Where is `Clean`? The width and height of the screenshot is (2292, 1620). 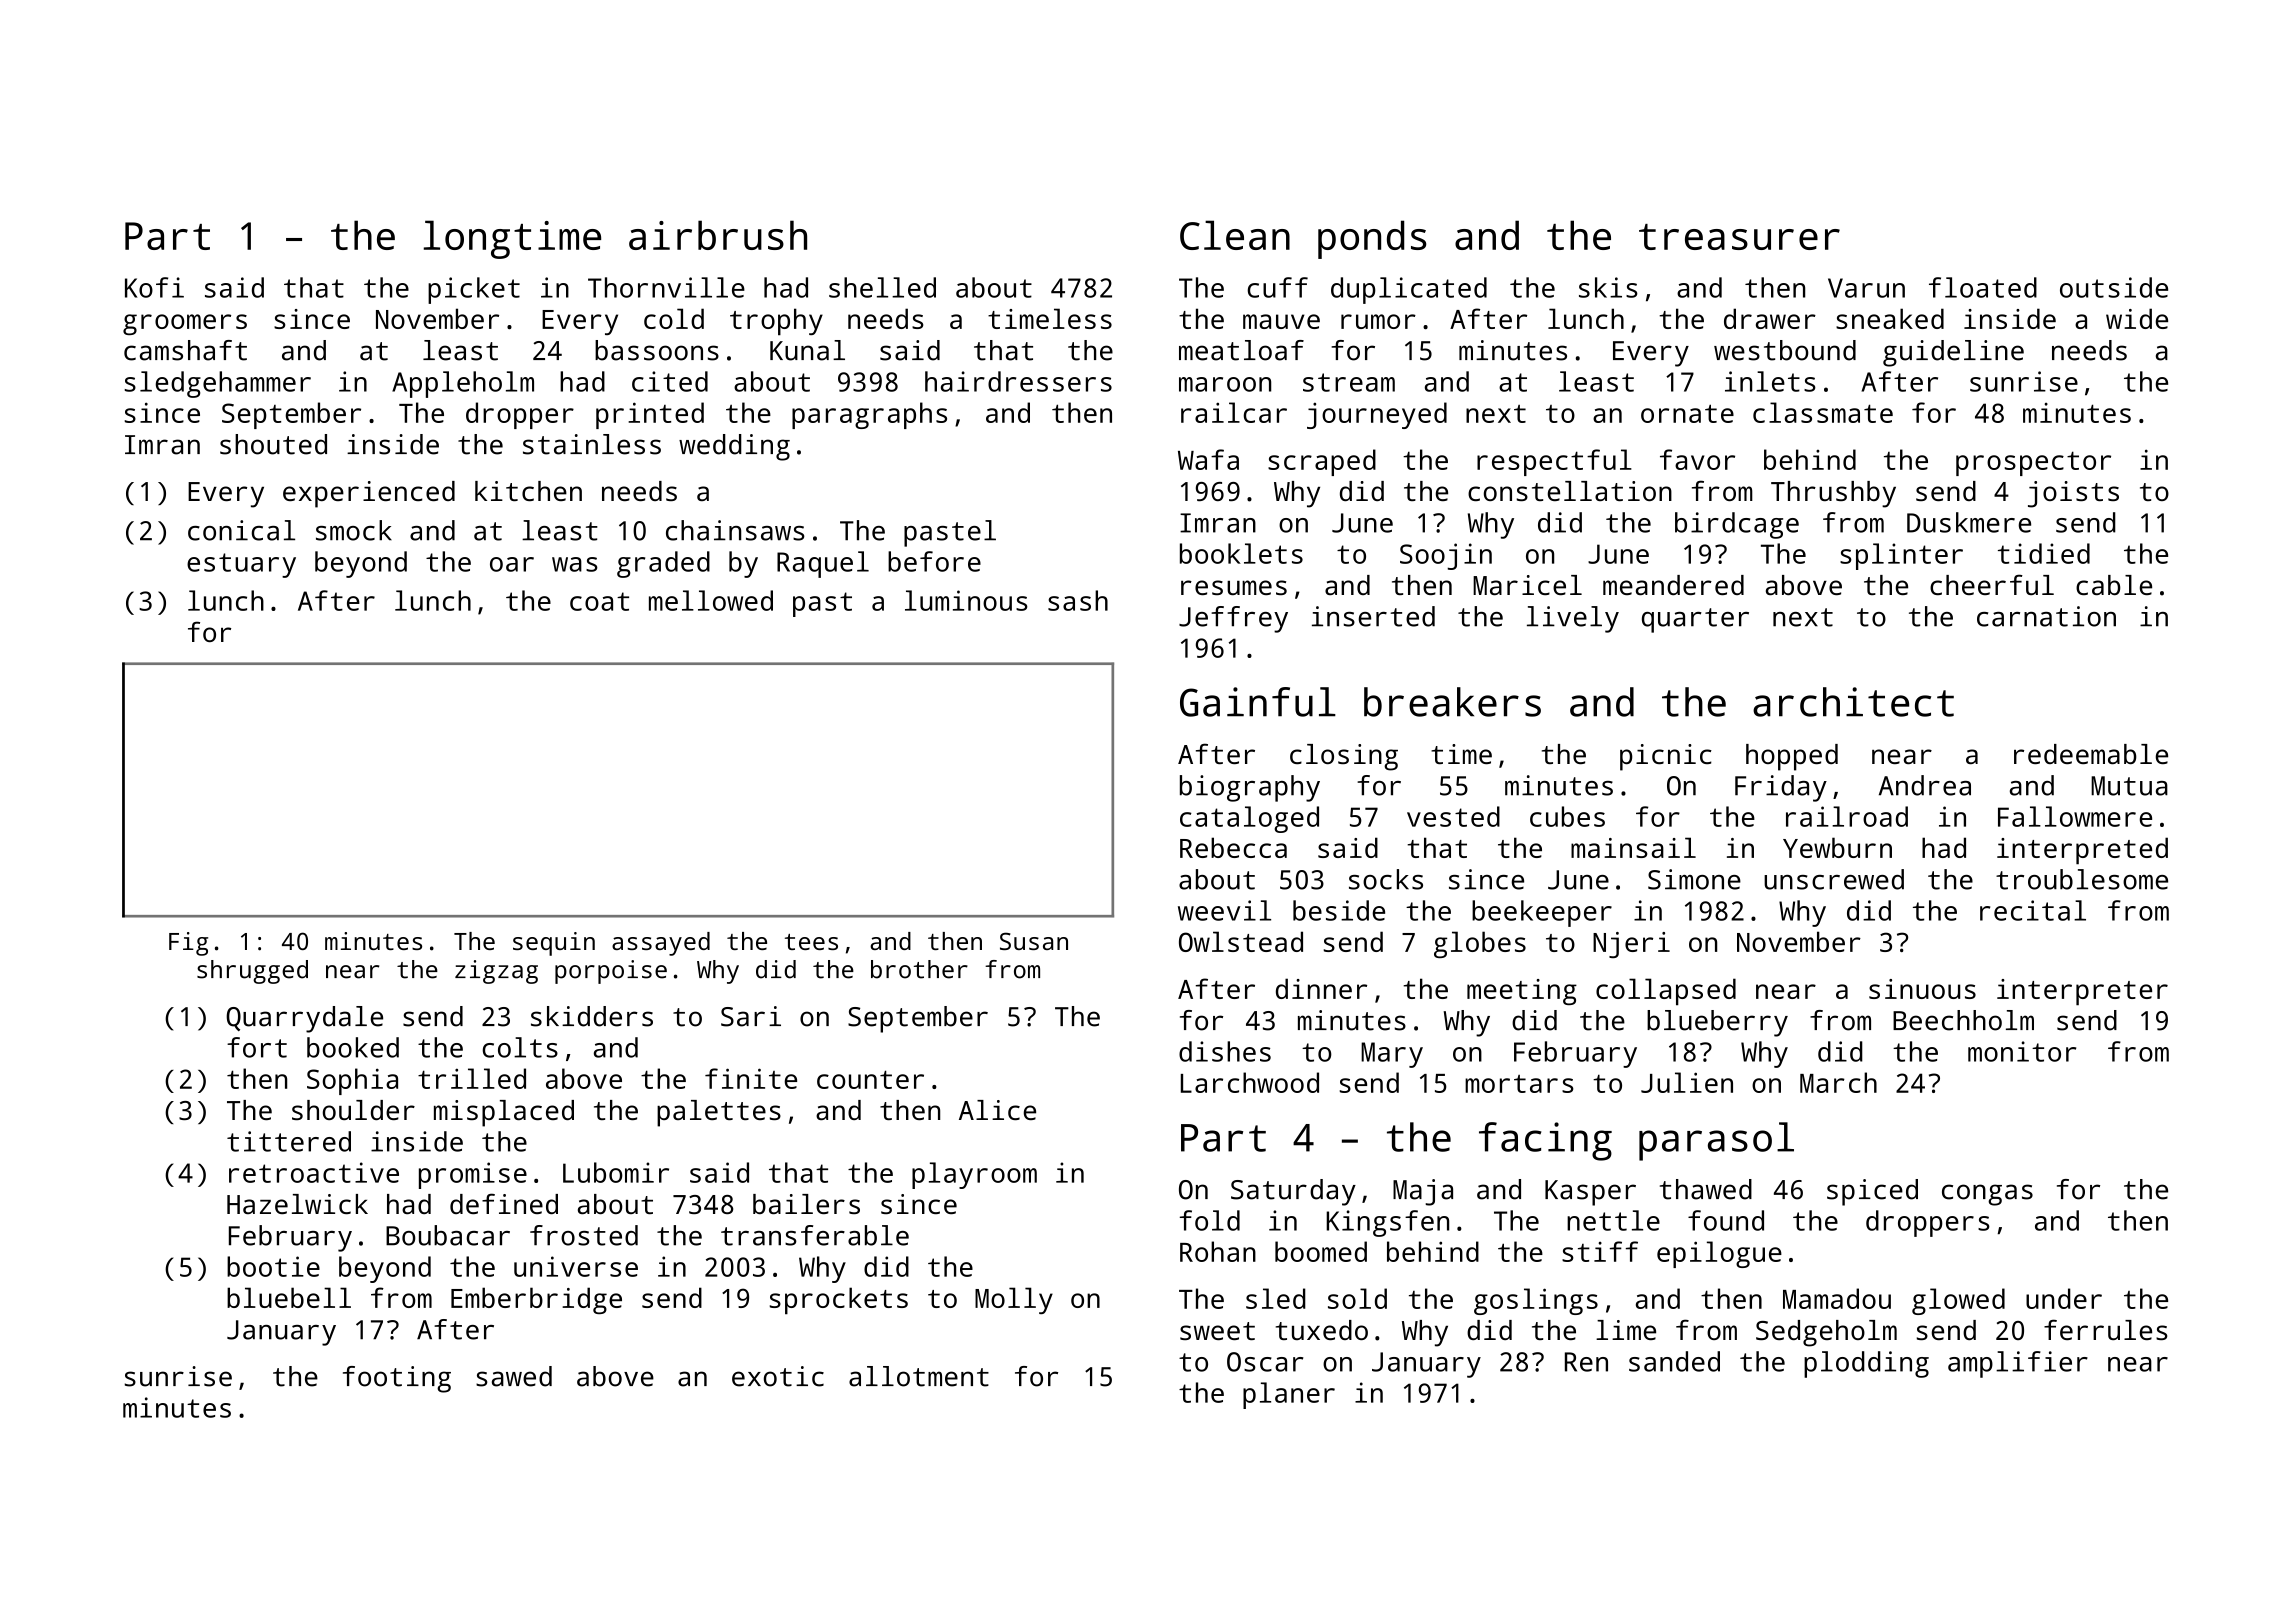
Clean is located at coordinates (1235, 235).
